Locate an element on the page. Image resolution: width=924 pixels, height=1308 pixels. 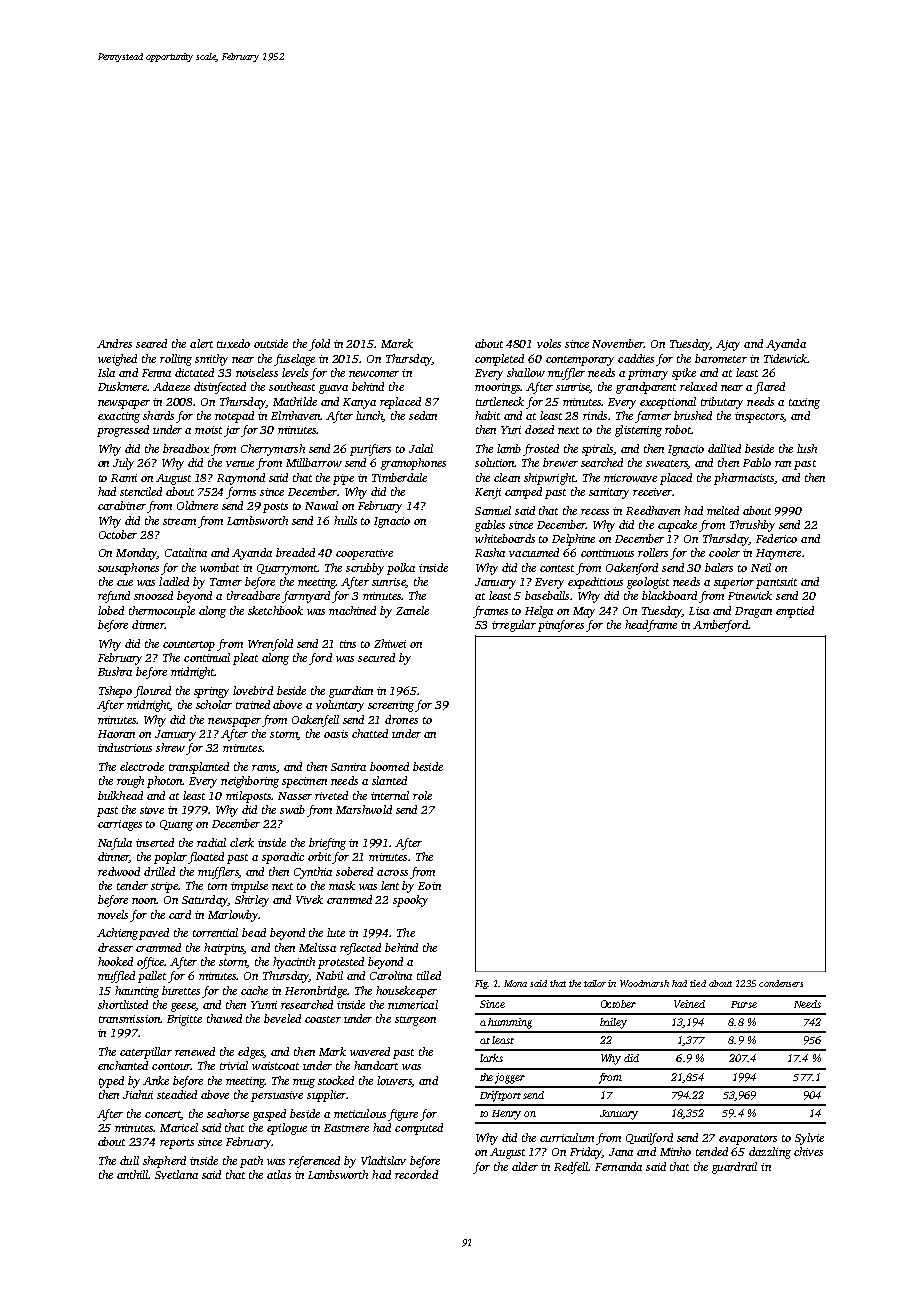
countertop is located at coordinates (189, 646).
